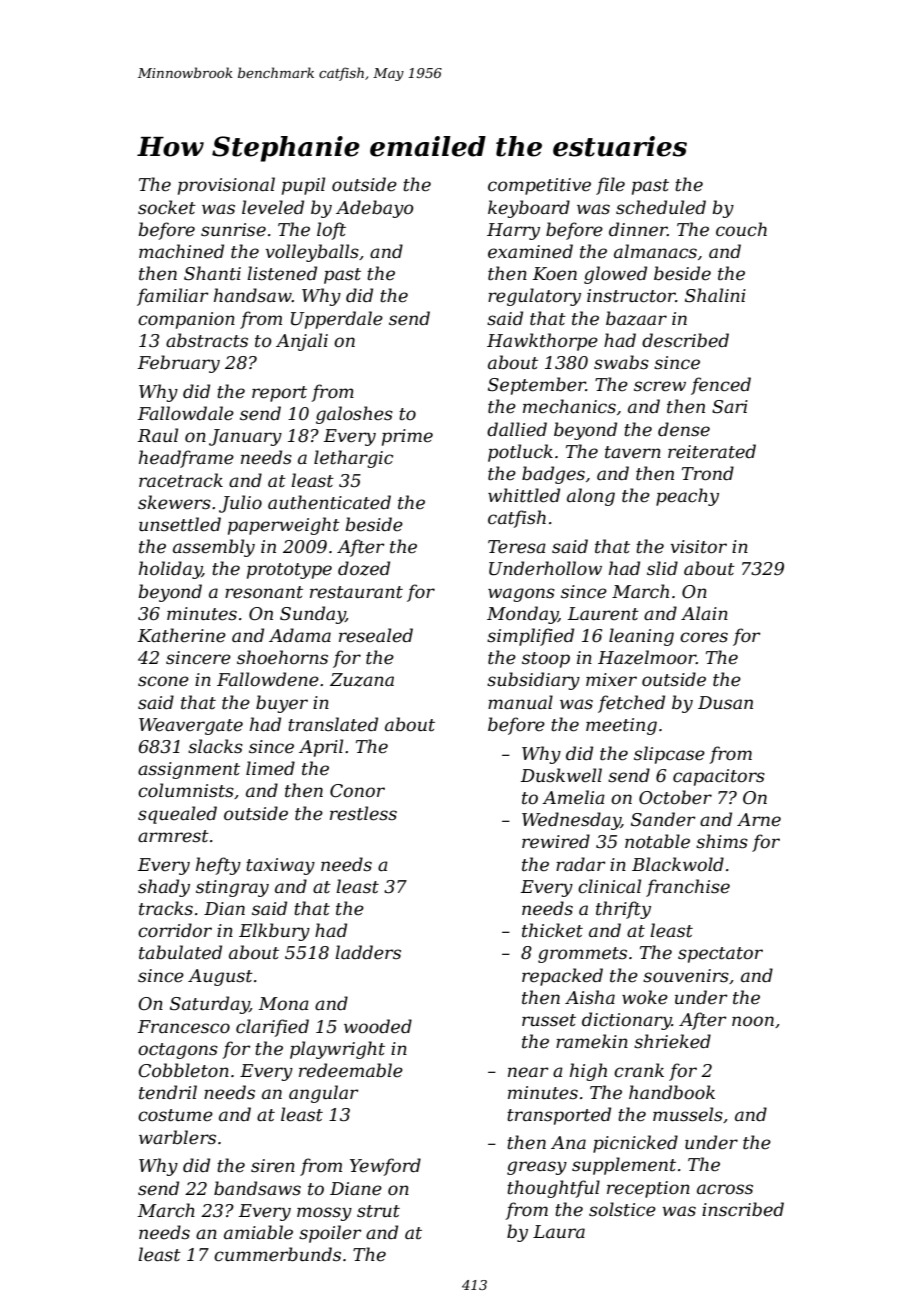 This screenshot has height=1314, width=924. Describe the element at coordinates (226, 186) in the screenshot. I see `provisional` at that location.
